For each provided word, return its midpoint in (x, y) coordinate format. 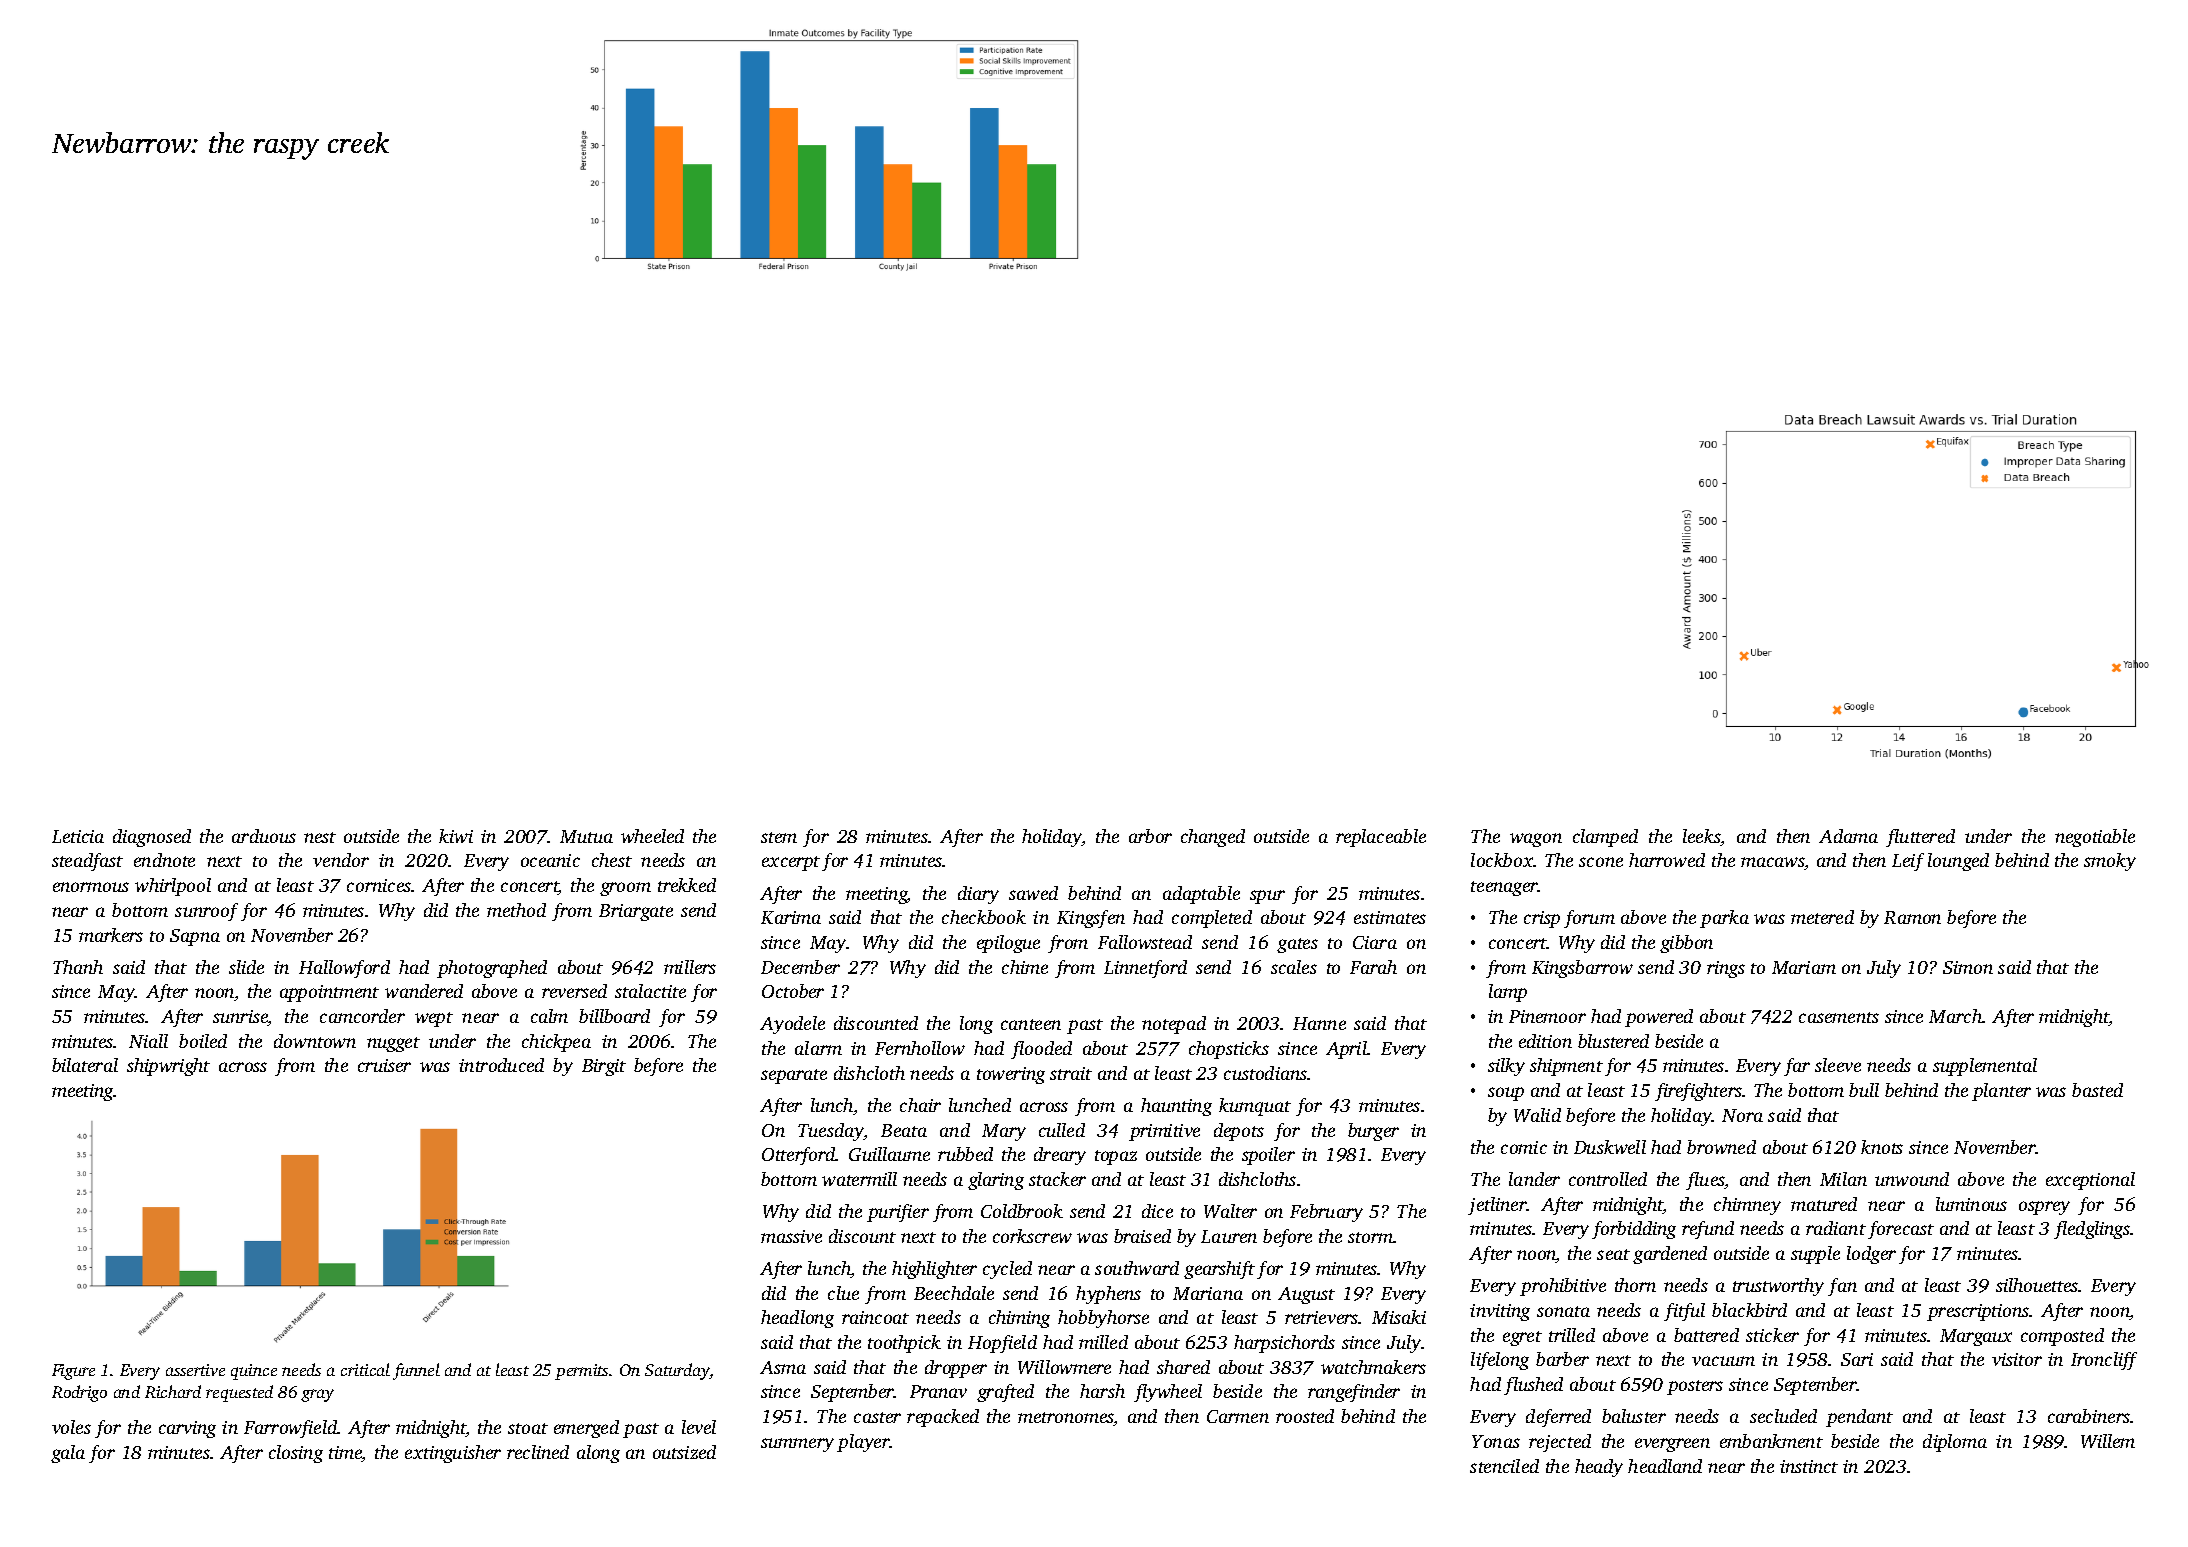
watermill (859, 1179)
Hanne (1319, 1023)
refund (1708, 1230)
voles (71, 1427)
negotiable (2095, 838)
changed (1213, 838)
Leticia (78, 836)
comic (1524, 1147)
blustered (1613, 1041)
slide (246, 967)
